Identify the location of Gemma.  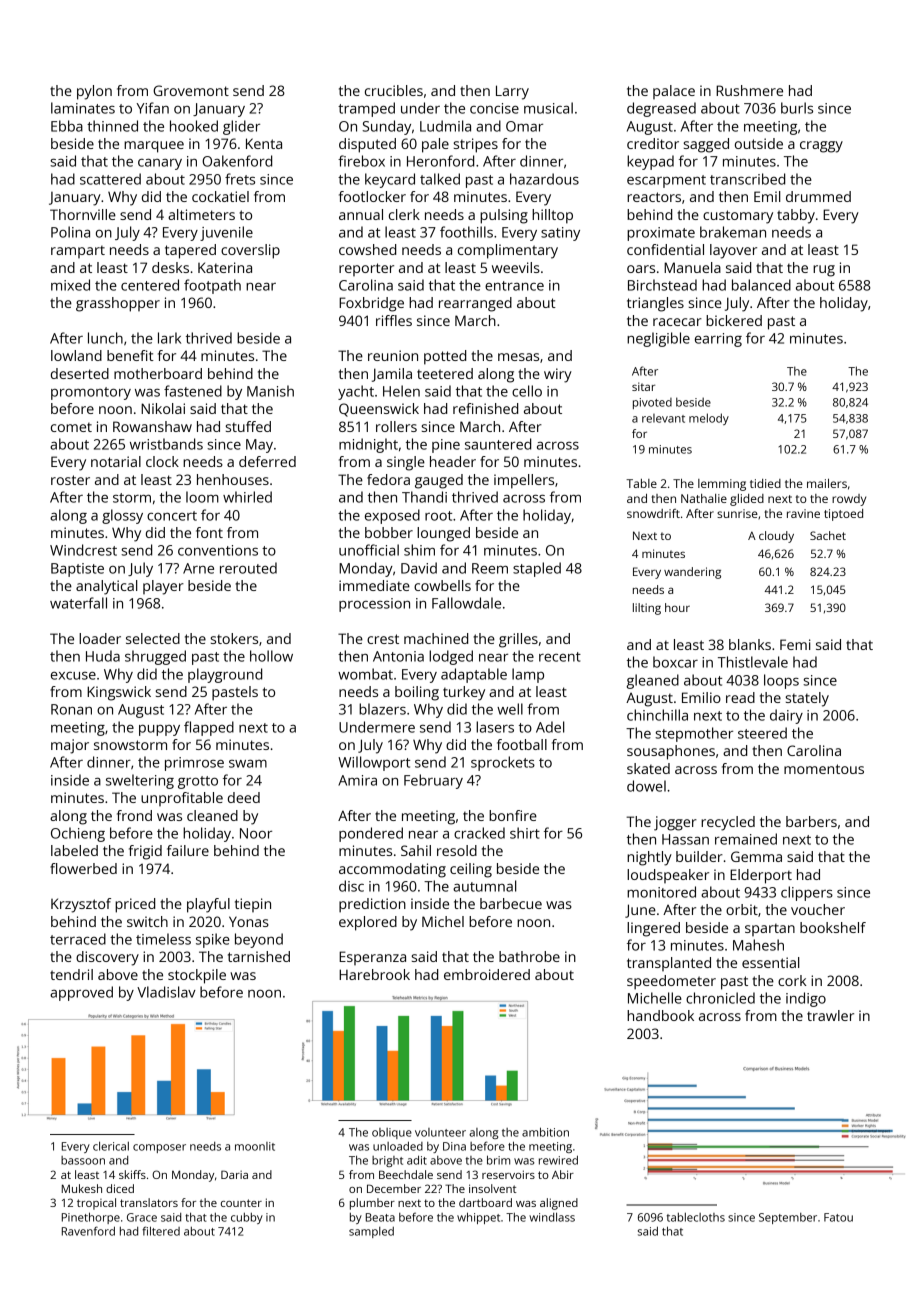
(756, 856).
